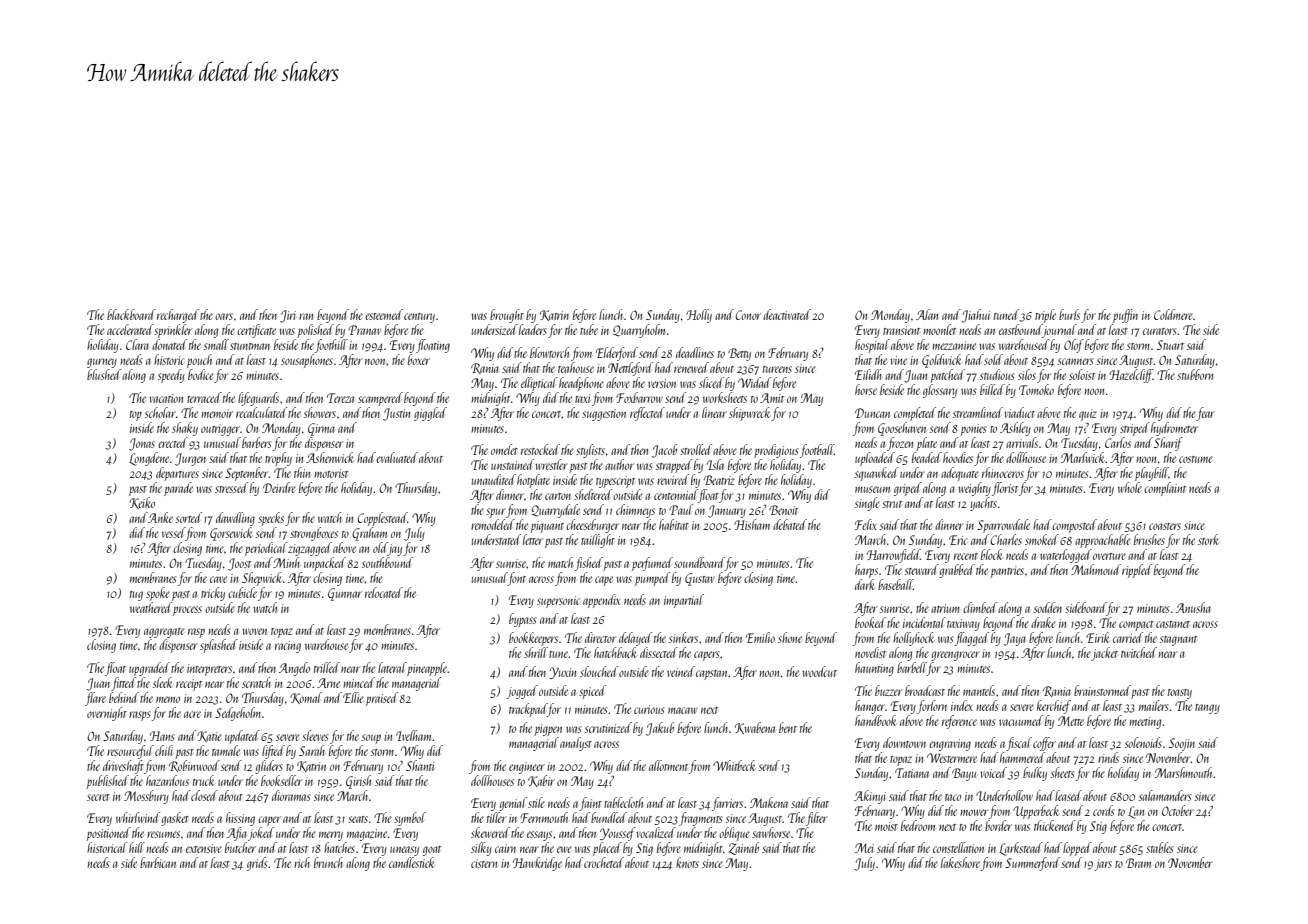  Describe the element at coordinates (927, 314) in the image. I see `Alan` at that location.
